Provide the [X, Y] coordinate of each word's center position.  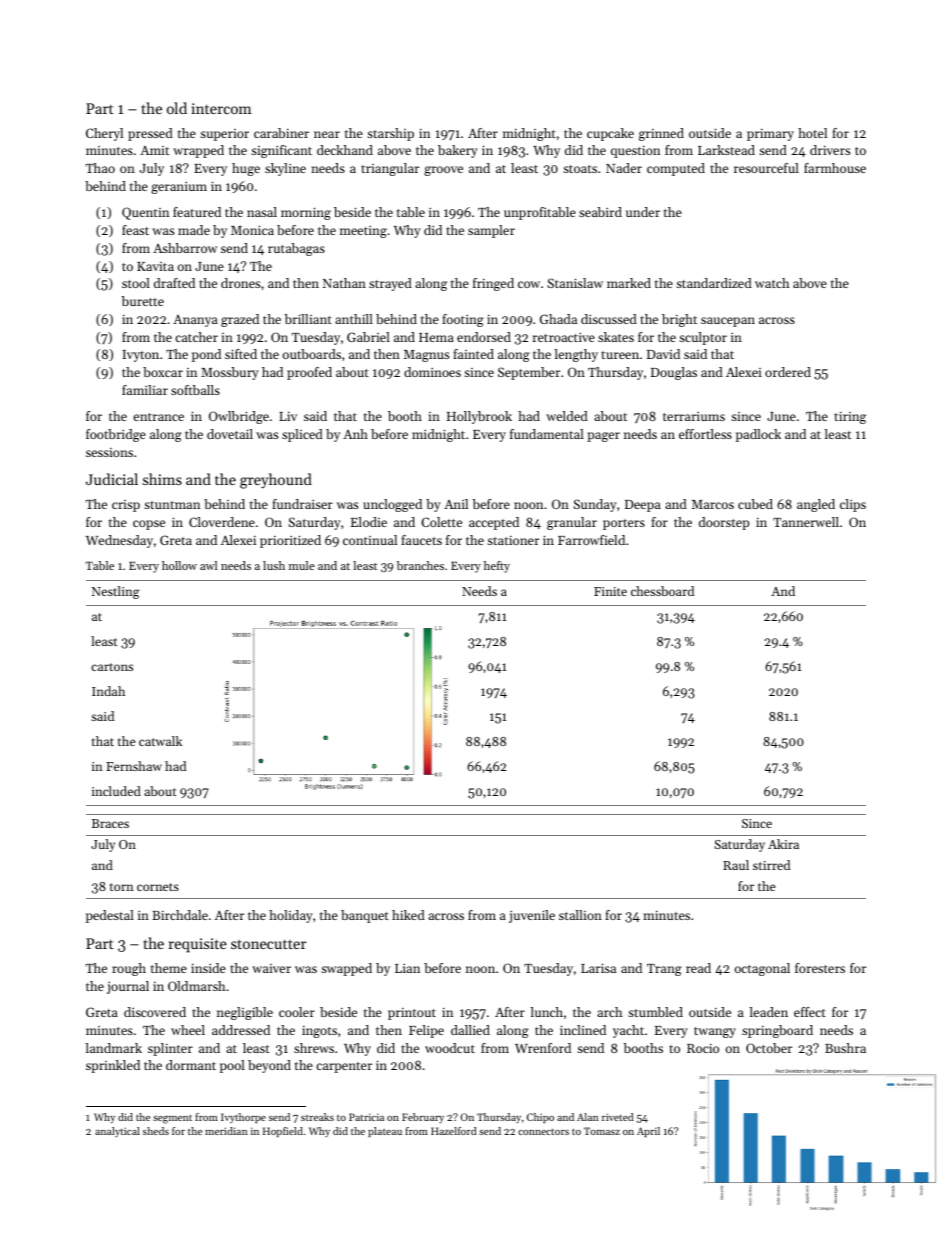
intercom [221, 108]
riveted [618, 1117]
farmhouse [835, 168]
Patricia [366, 1117]
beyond [269, 1066]
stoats [580, 169]
